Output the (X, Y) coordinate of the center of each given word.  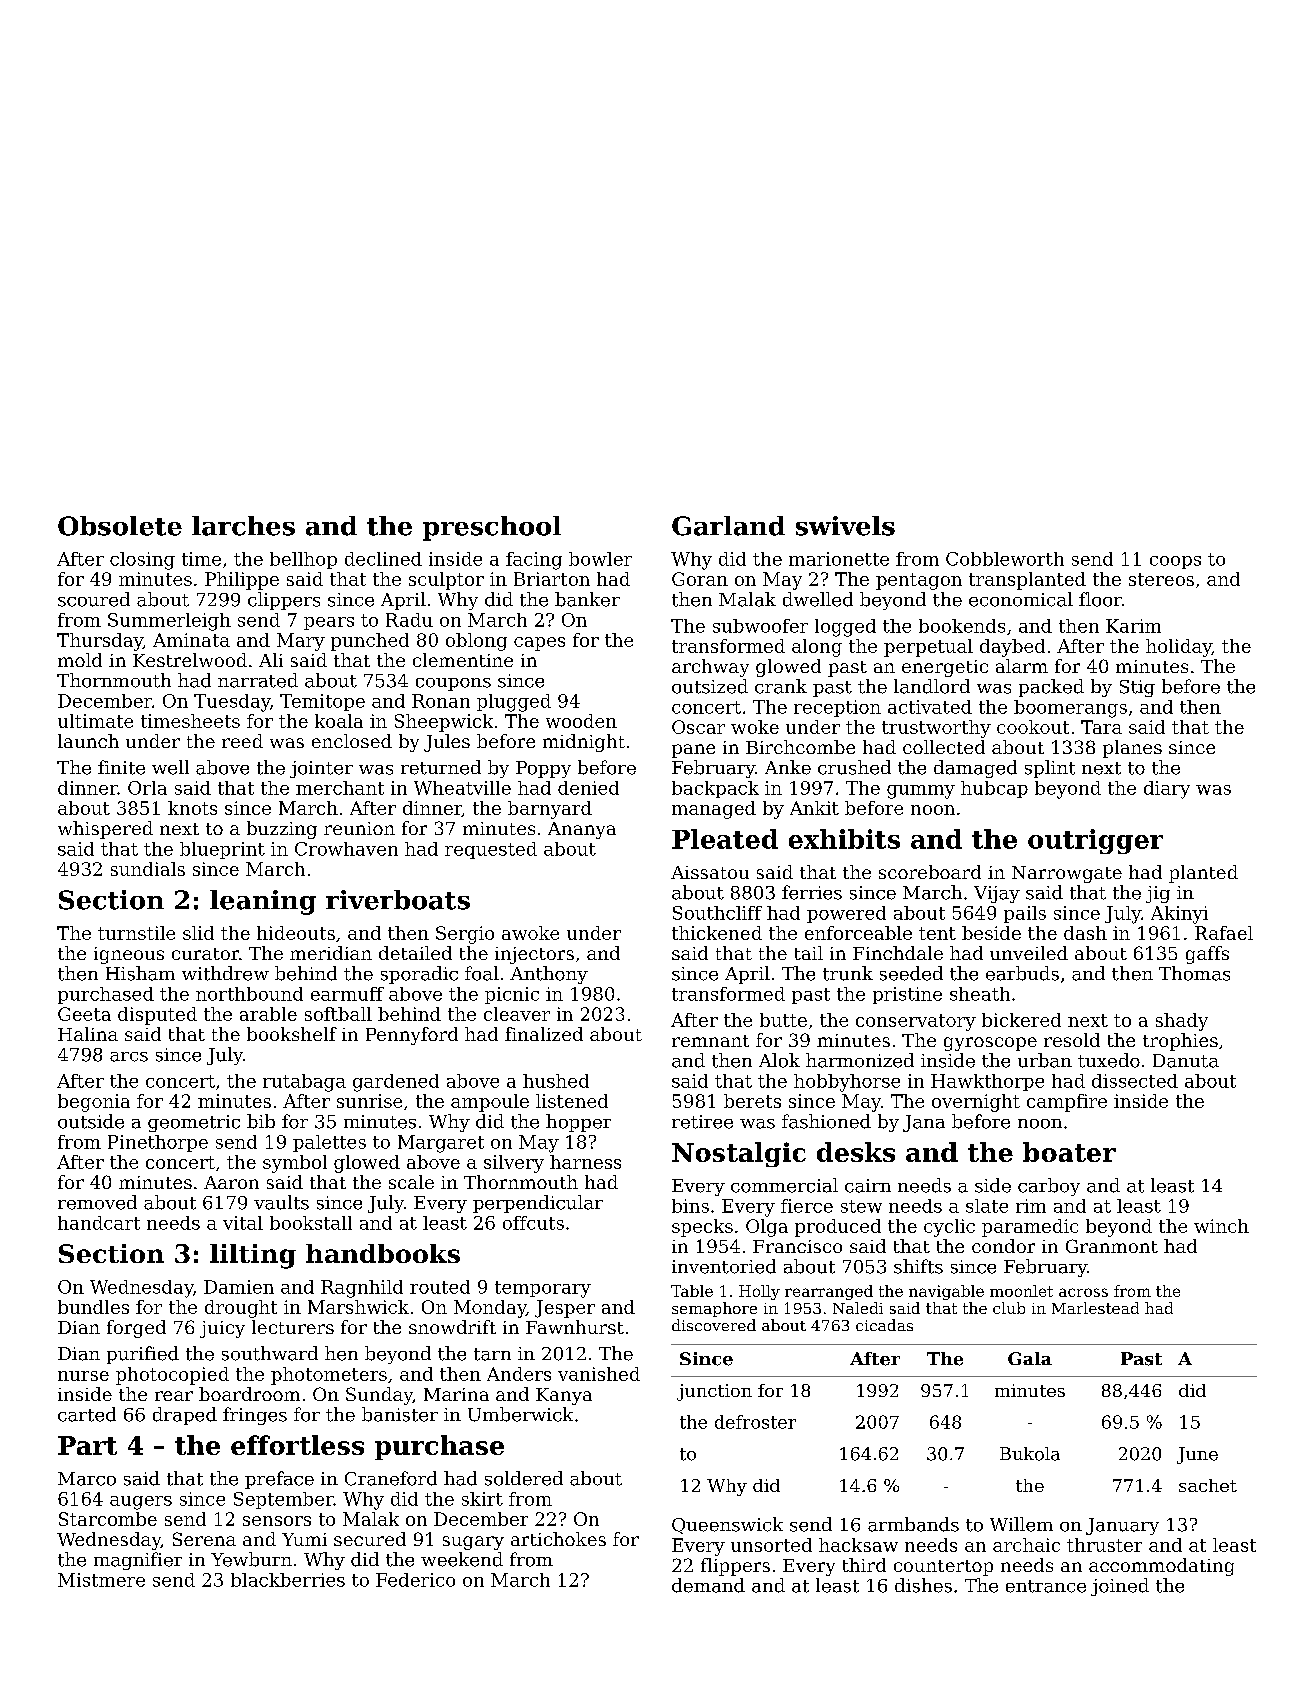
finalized (544, 1034)
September (284, 1500)
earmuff (347, 994)
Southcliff (717, 913)
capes (539, 644)
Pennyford (412, 1036)
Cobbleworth (1005, 559)
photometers (329, 1376)
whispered (105, 830)
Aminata (191, 640)
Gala (1030, 1358)
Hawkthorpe (987, 1082)
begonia (94, 1103)
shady (1182, 1022)
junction (714, 1392)
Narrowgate (1067, 874)
